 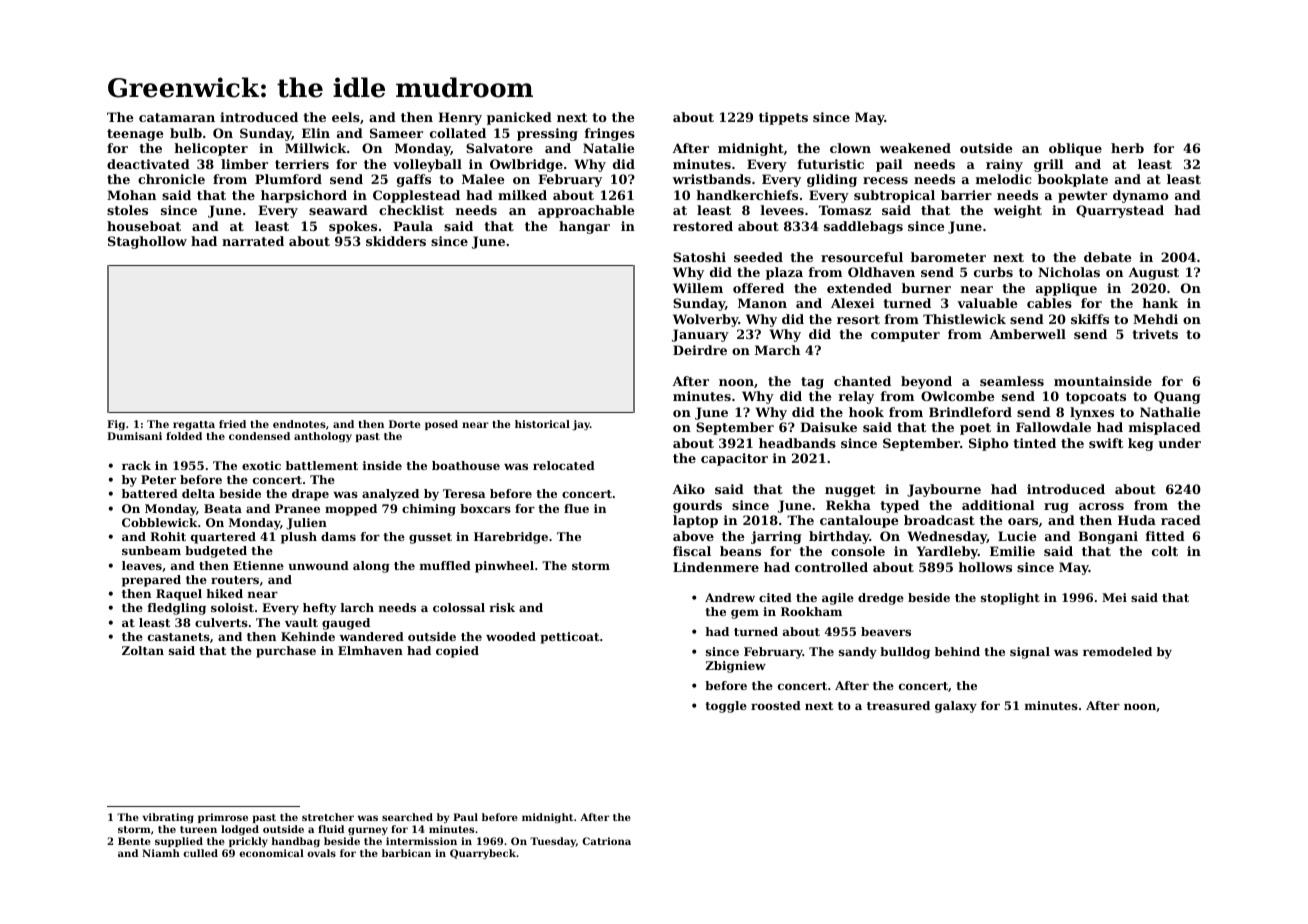 What do you see at coordinates (304, 196) in the screenshot?
I see `harpsichord` at bounding box center [304, 196].
